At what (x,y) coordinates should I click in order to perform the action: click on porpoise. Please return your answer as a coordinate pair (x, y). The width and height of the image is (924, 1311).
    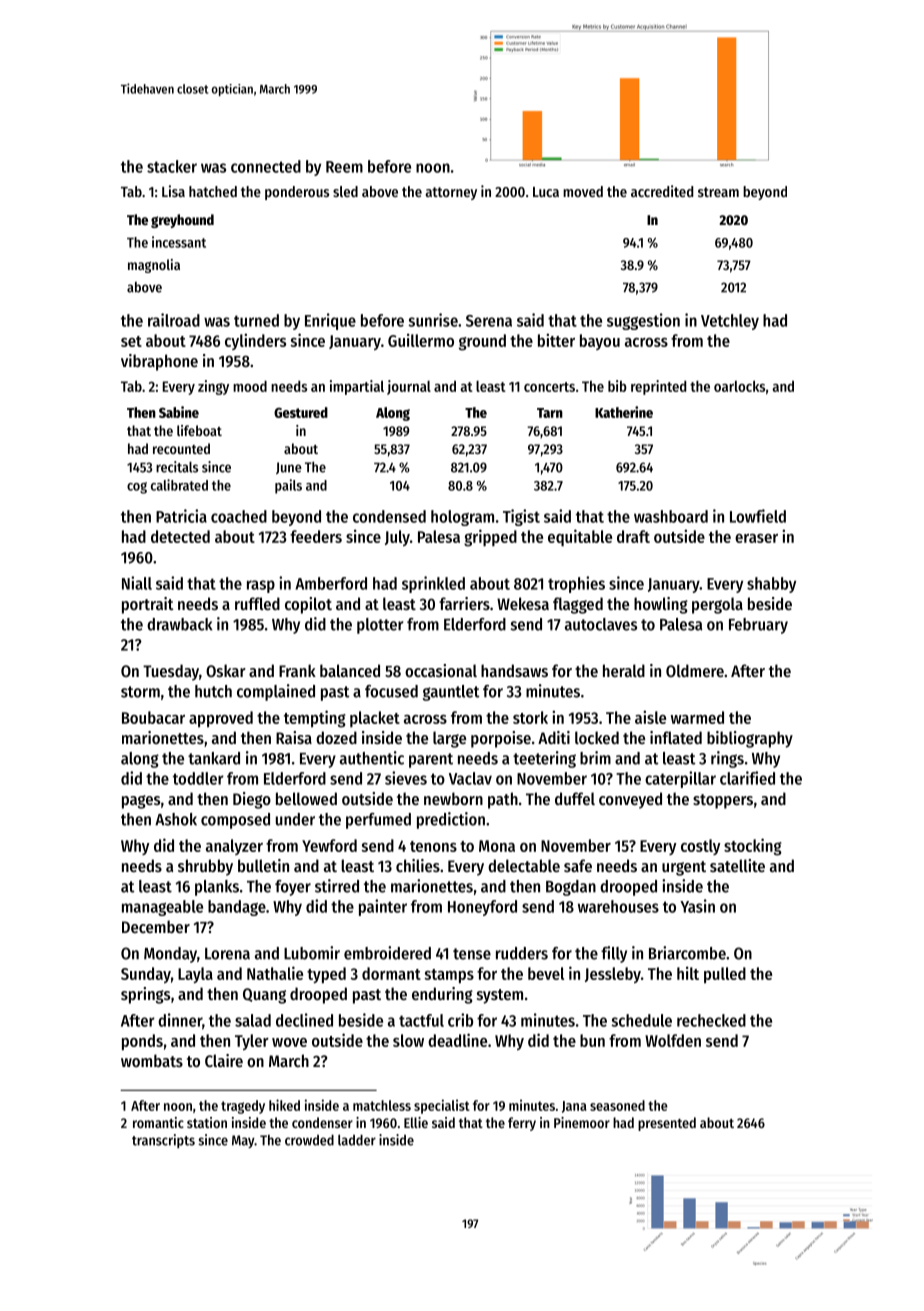
    Looking at the image, I should click on (501, 739).
